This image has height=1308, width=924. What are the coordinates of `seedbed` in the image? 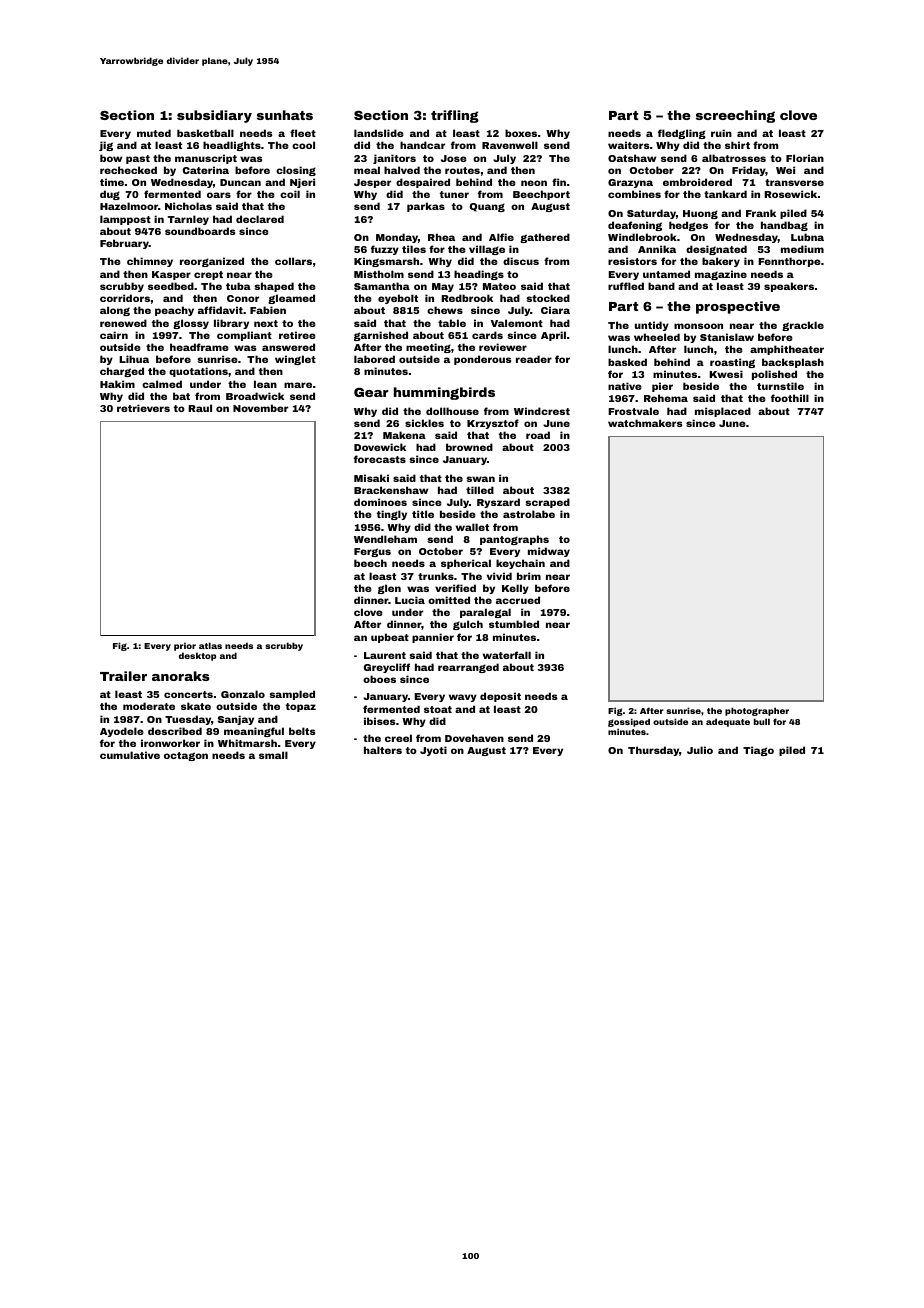 It's located at (171, 286).
